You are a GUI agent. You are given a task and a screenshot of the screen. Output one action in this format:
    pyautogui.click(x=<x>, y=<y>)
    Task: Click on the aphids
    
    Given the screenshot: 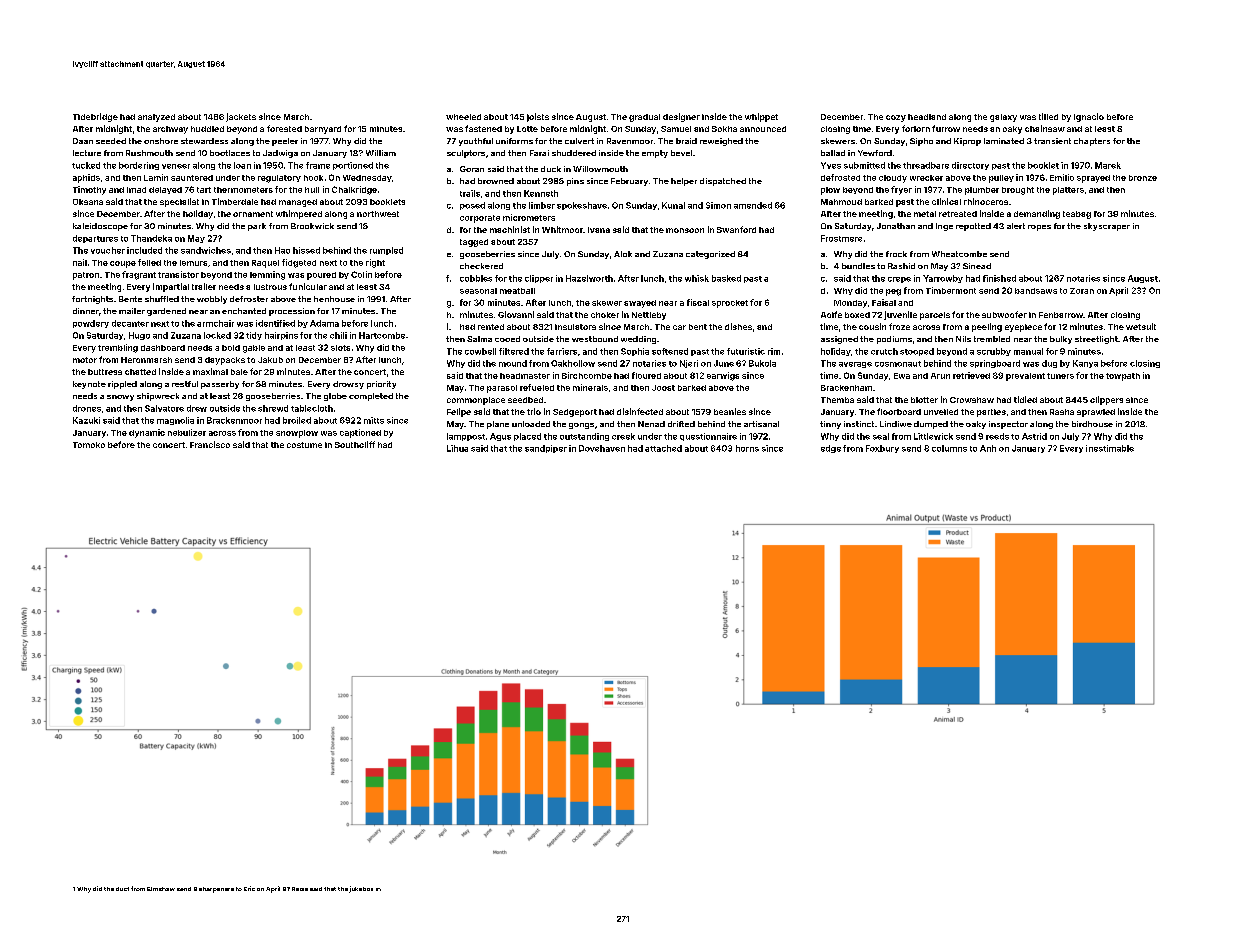 What is the action you would take?
    pyautogui.click(x=86, y=178)
